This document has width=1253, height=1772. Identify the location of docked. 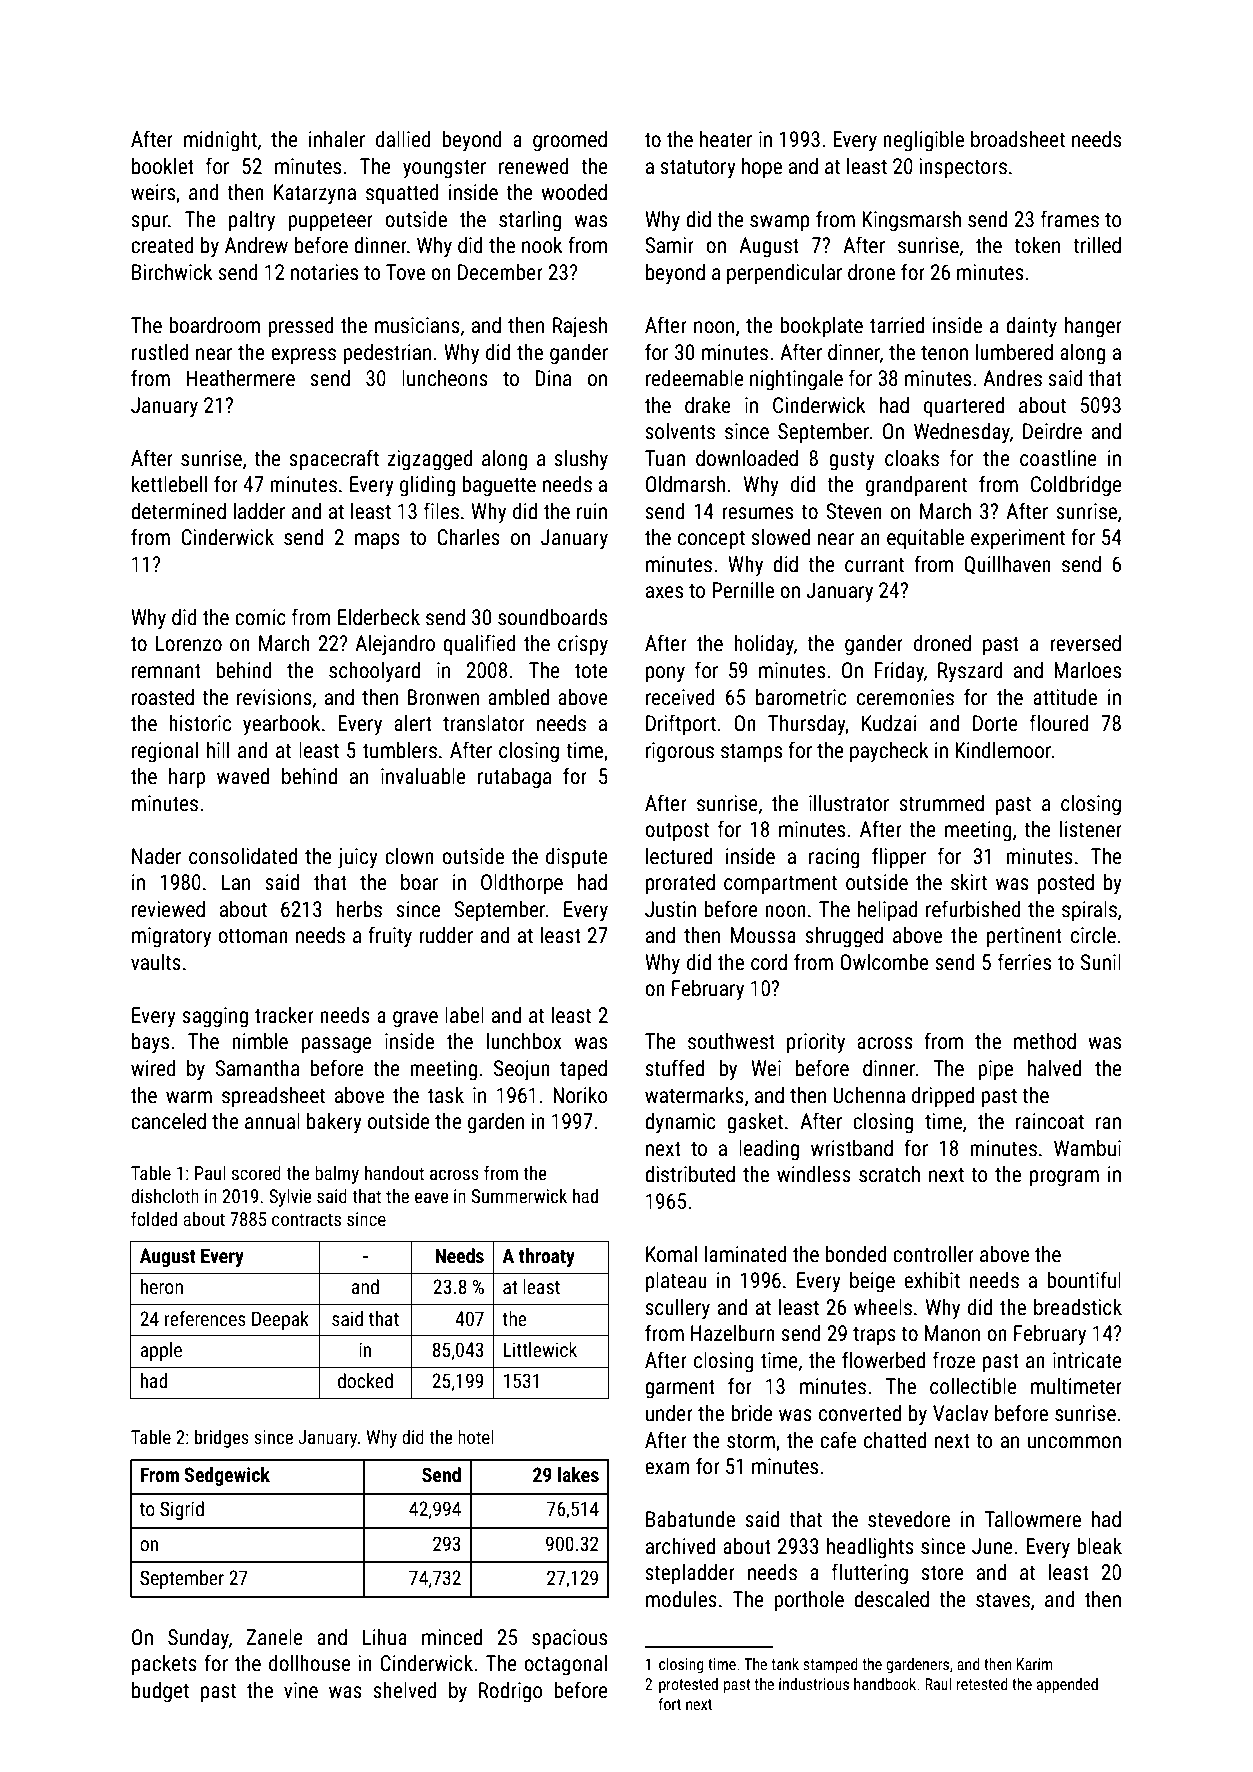
(365, 1380).
